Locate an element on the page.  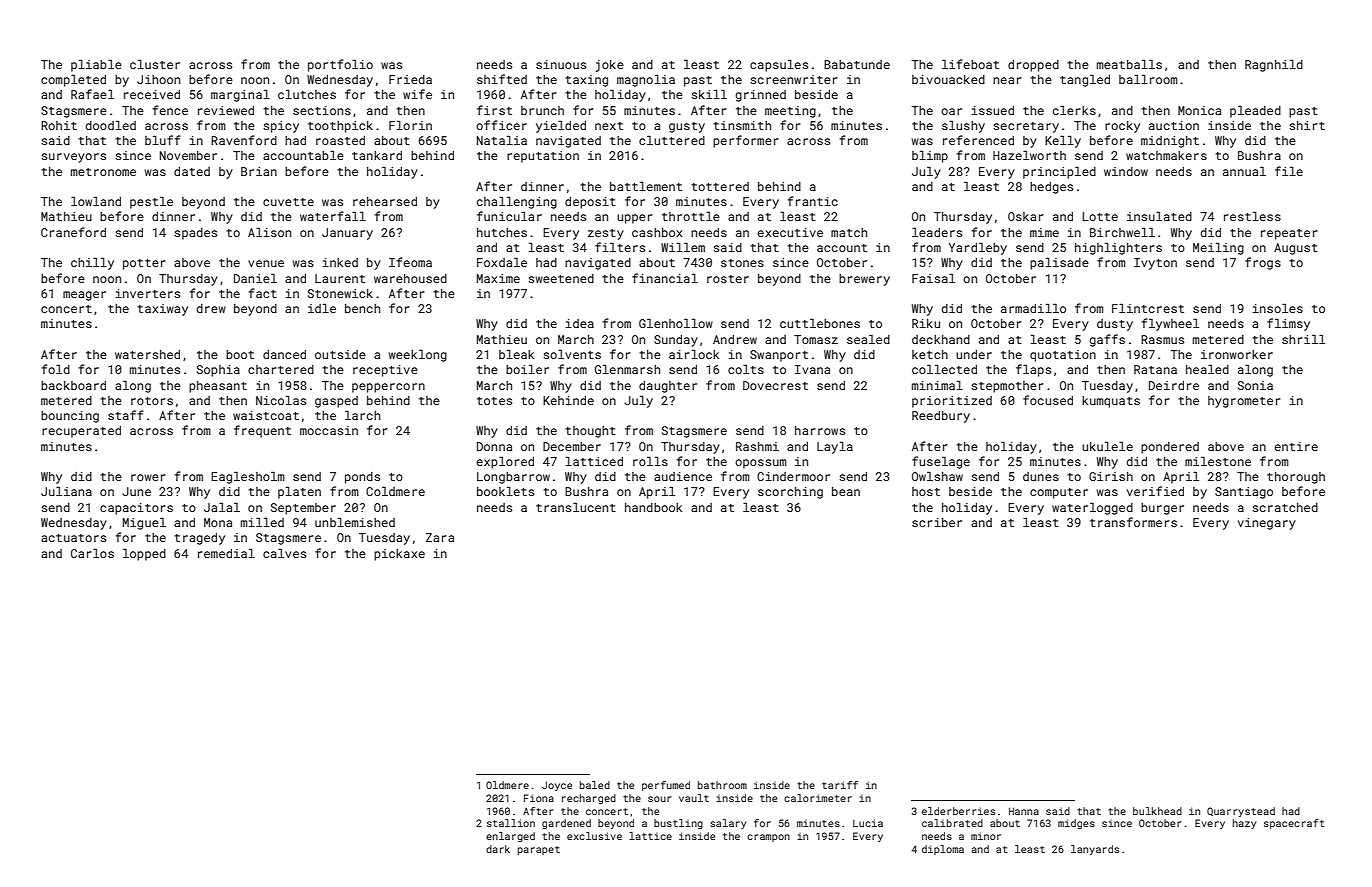
lifeboat is located at coordinates (970, 64).
